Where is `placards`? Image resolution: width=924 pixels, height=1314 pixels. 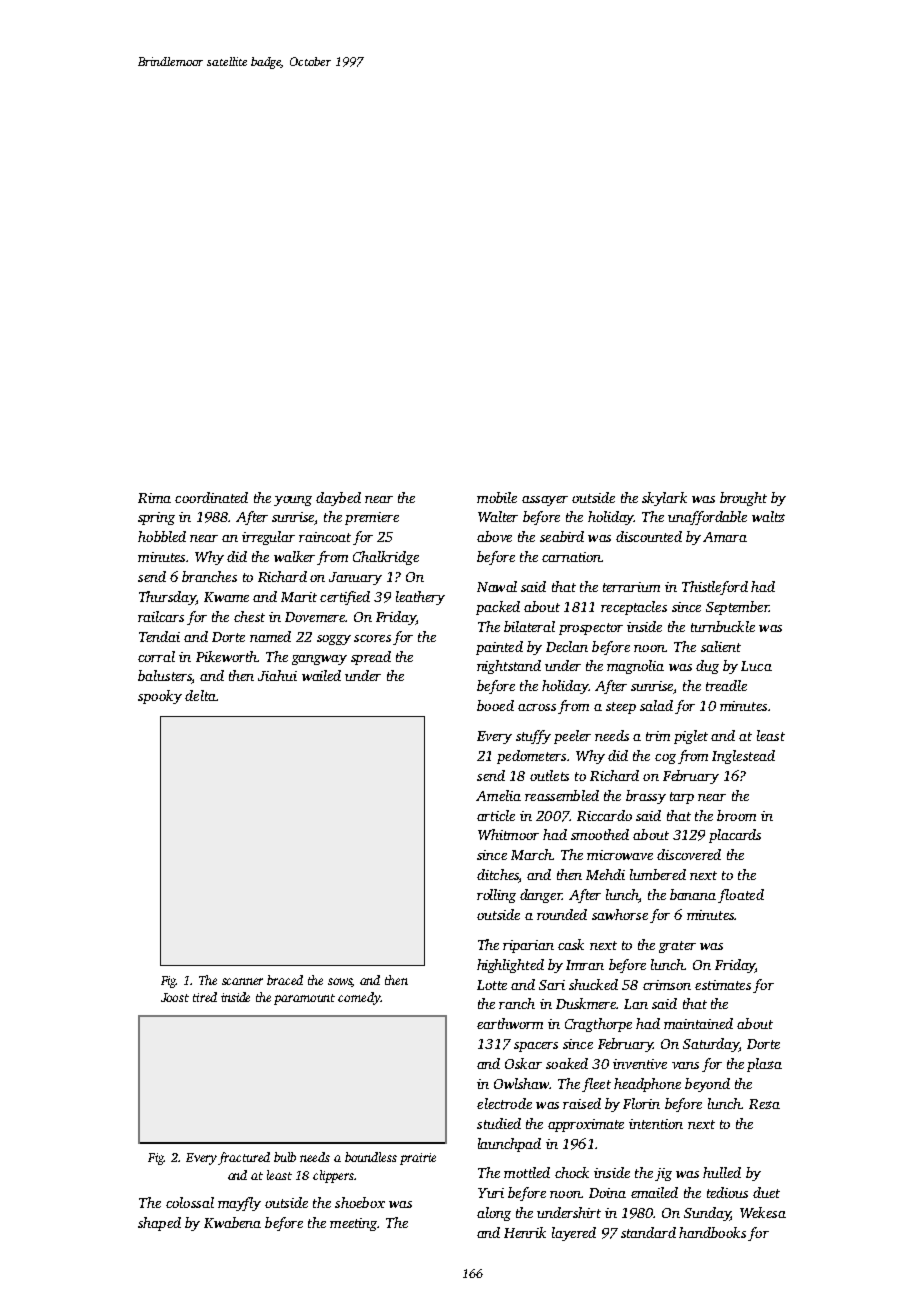 placards is located at coordinates (735, 836).
